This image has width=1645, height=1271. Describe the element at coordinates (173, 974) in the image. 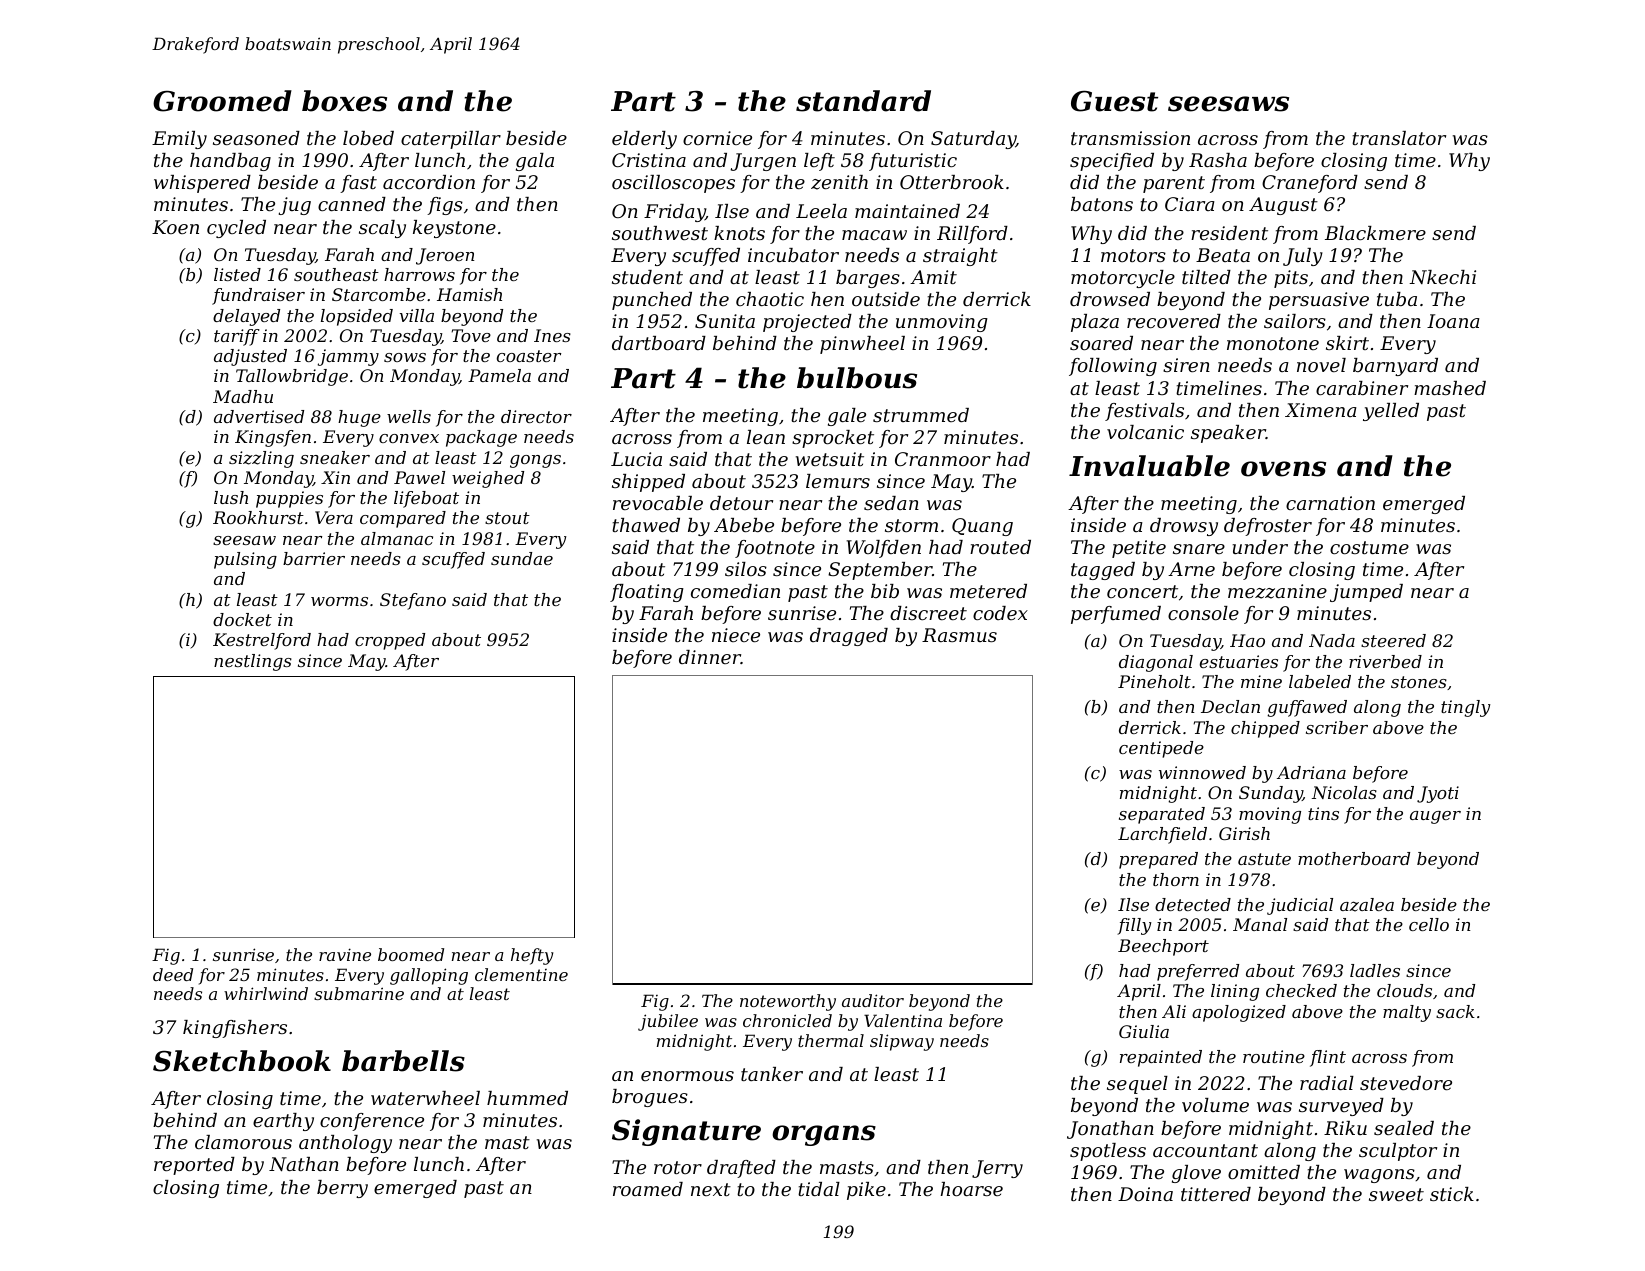

I see `deed` at that location.
